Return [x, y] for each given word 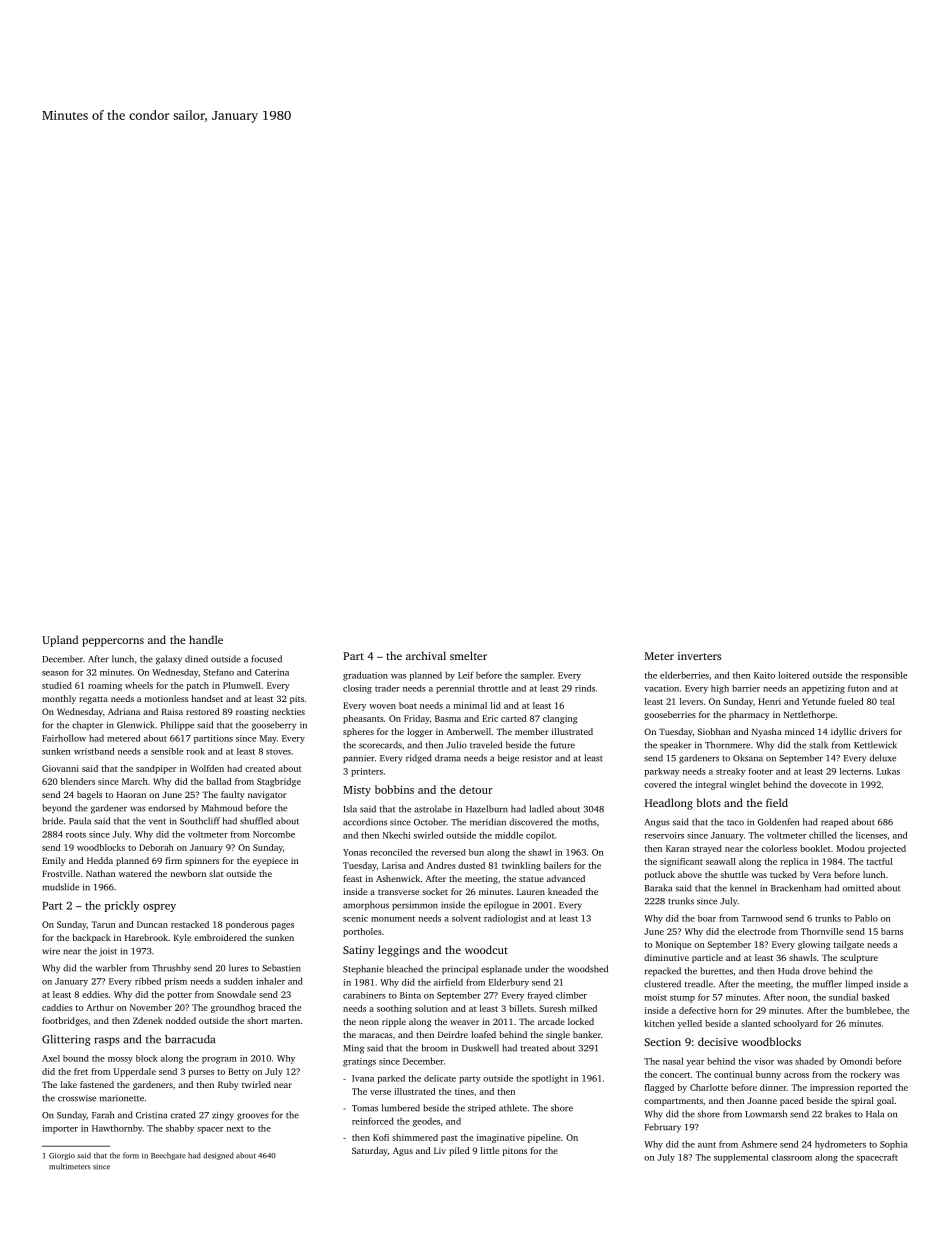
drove [814, 971]
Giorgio [62, 1156]
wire [51, 951]
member [532, 731]
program [219, 1060]
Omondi [856, 1061]
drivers [873, 731]
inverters [699, 656]
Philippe [177, 726]
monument [393, 919]
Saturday [370, 1151]
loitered [793, 675]
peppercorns [113, 642]
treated [535, 1048]
